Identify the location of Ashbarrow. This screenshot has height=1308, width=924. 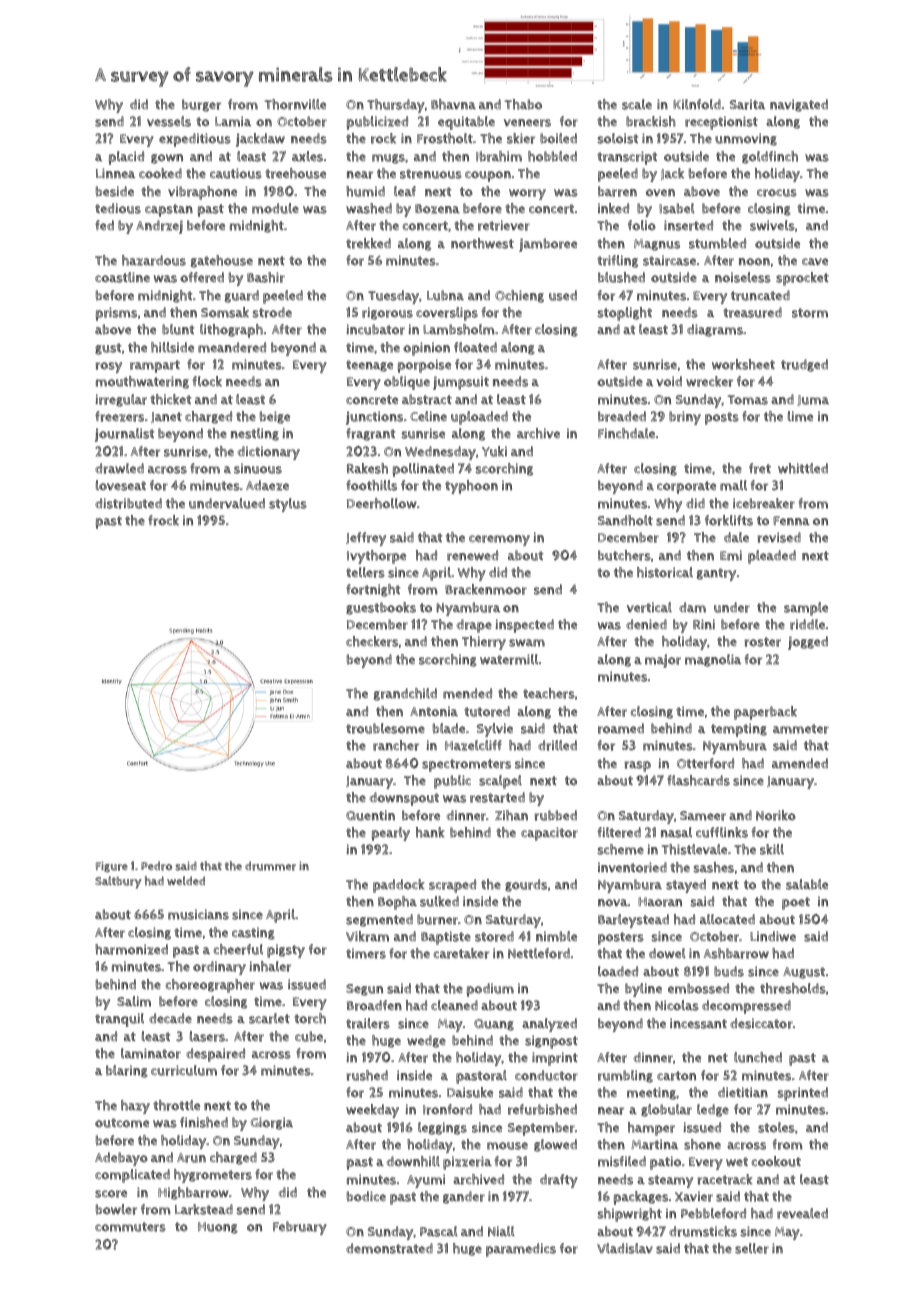
(736, 953).
